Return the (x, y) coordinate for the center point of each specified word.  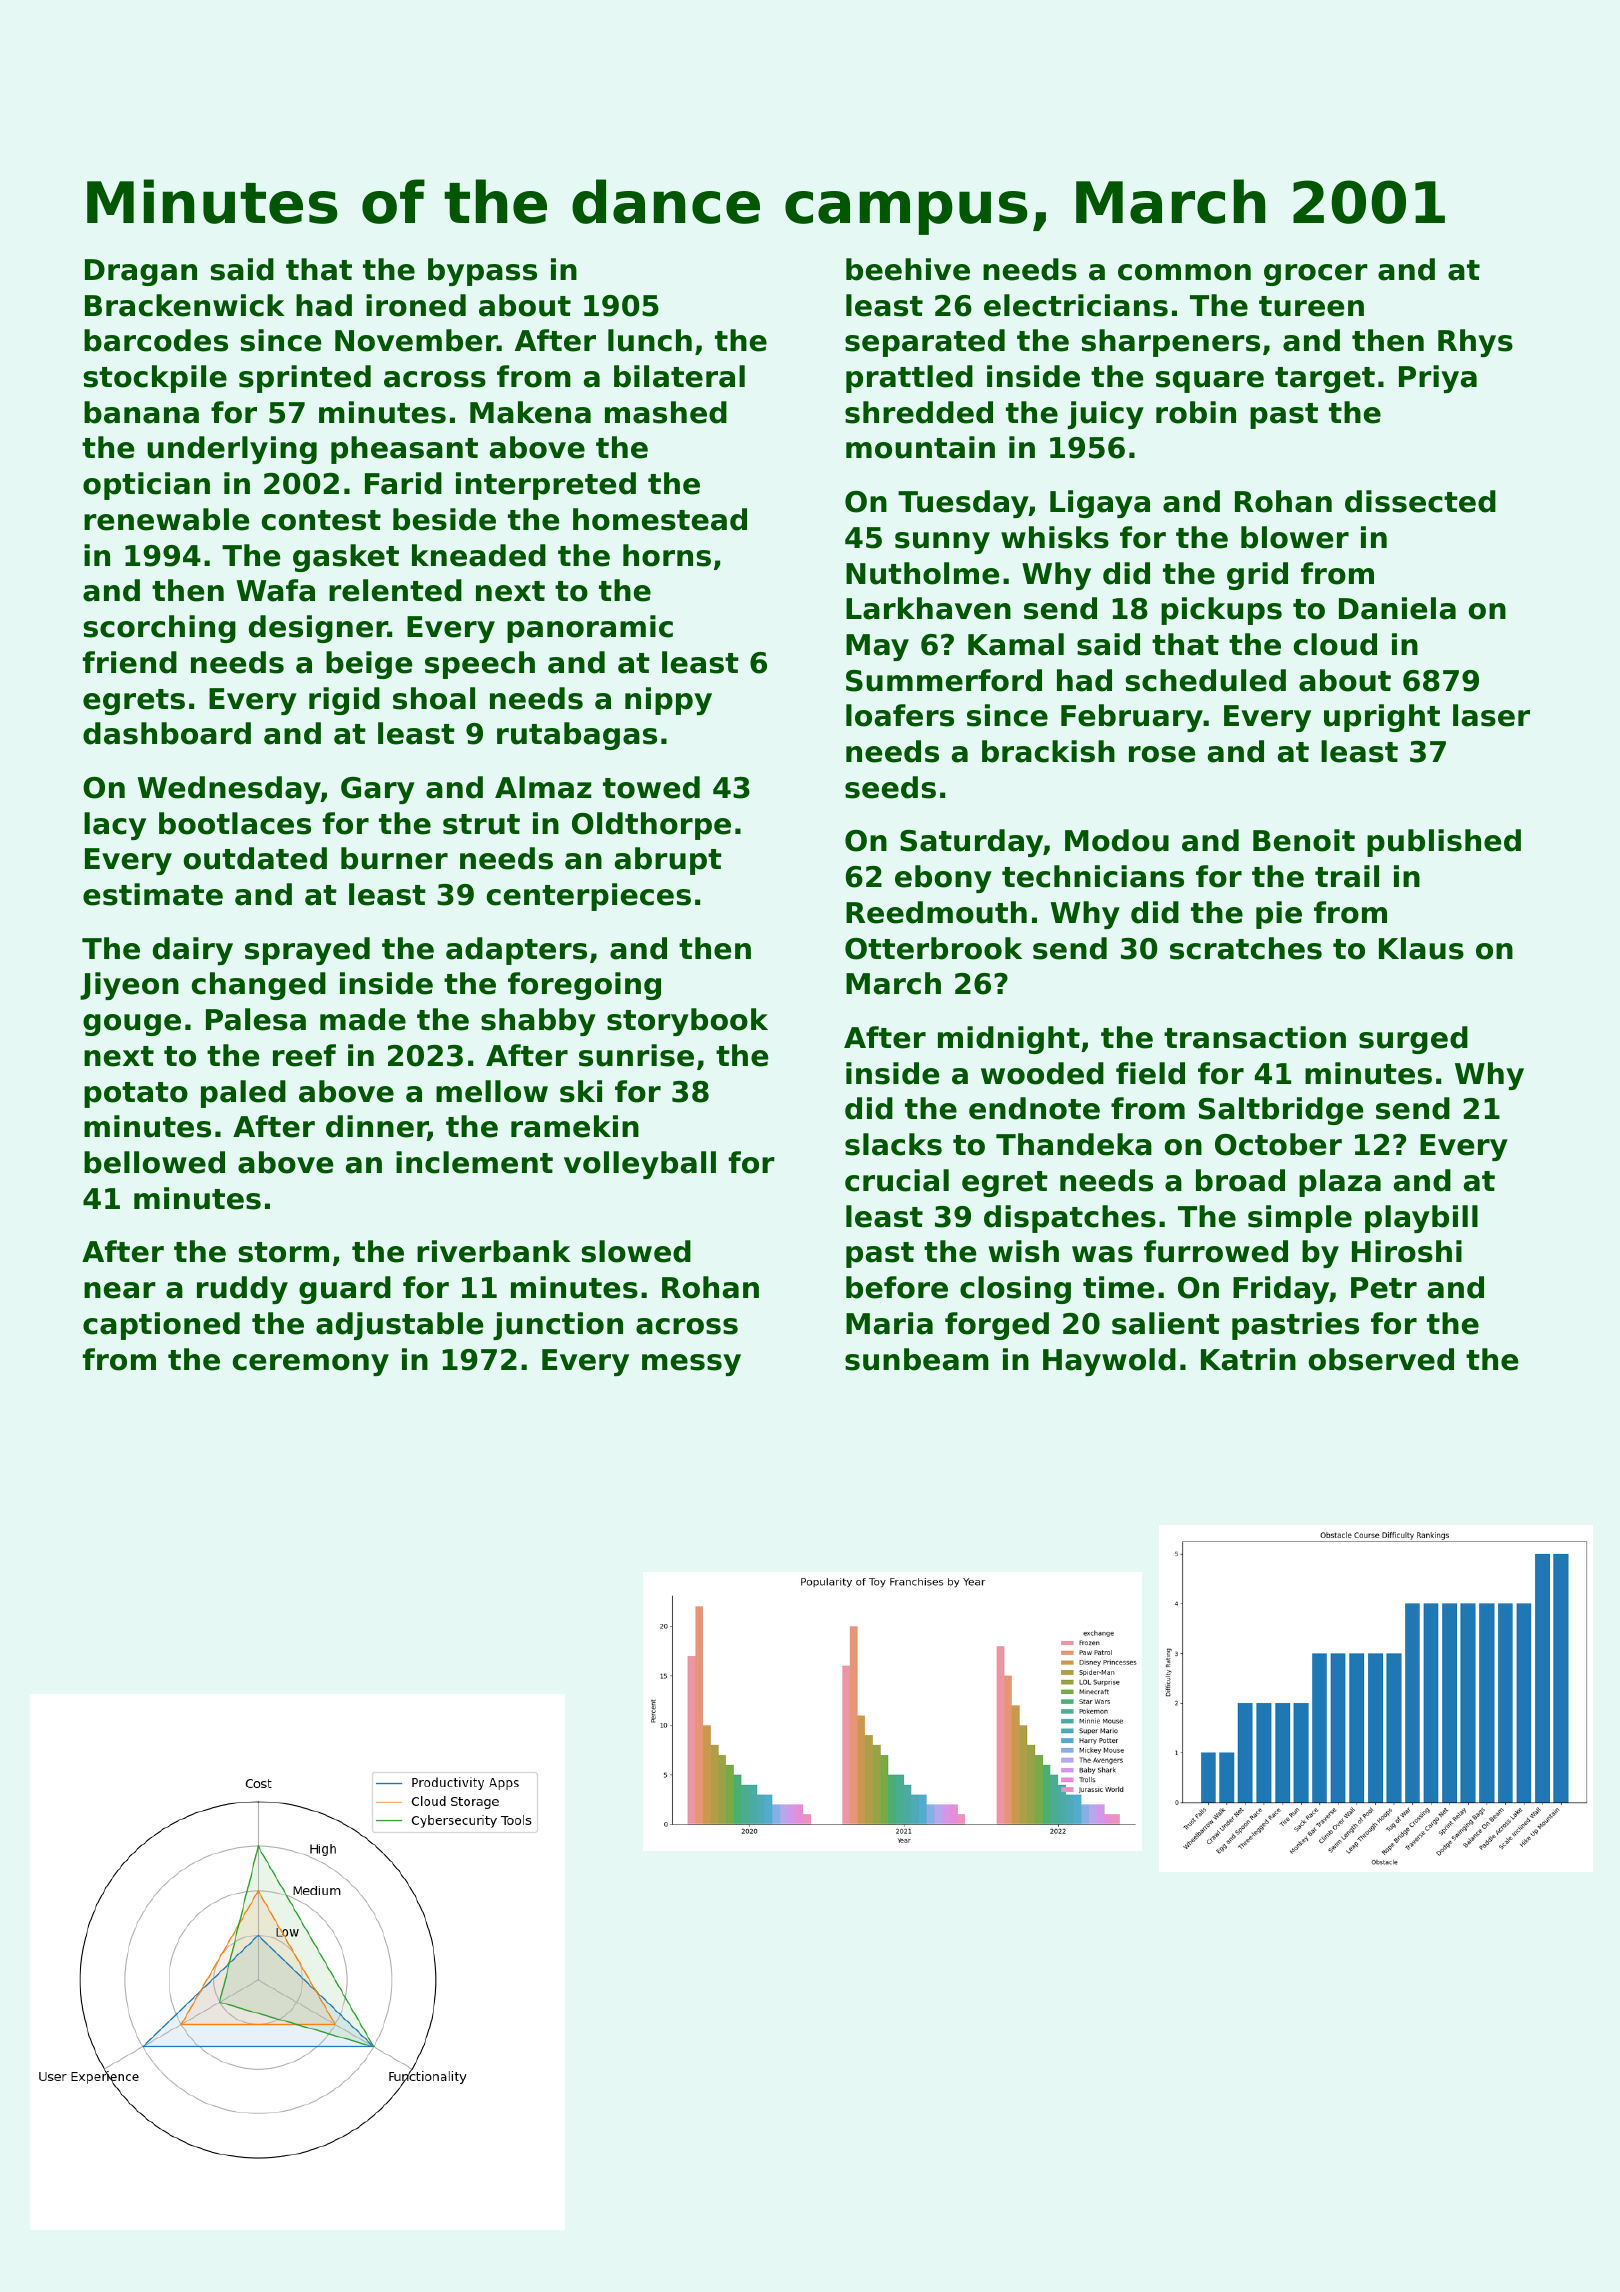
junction (558, 1326)
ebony (943, 879)
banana (141, 412)
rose (1162, 754)
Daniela (1397, 608)
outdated (255, 858)
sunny (942, 543)
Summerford (944, 680)
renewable (167, 519)
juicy (1106, 415)
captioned (161, 1326)
